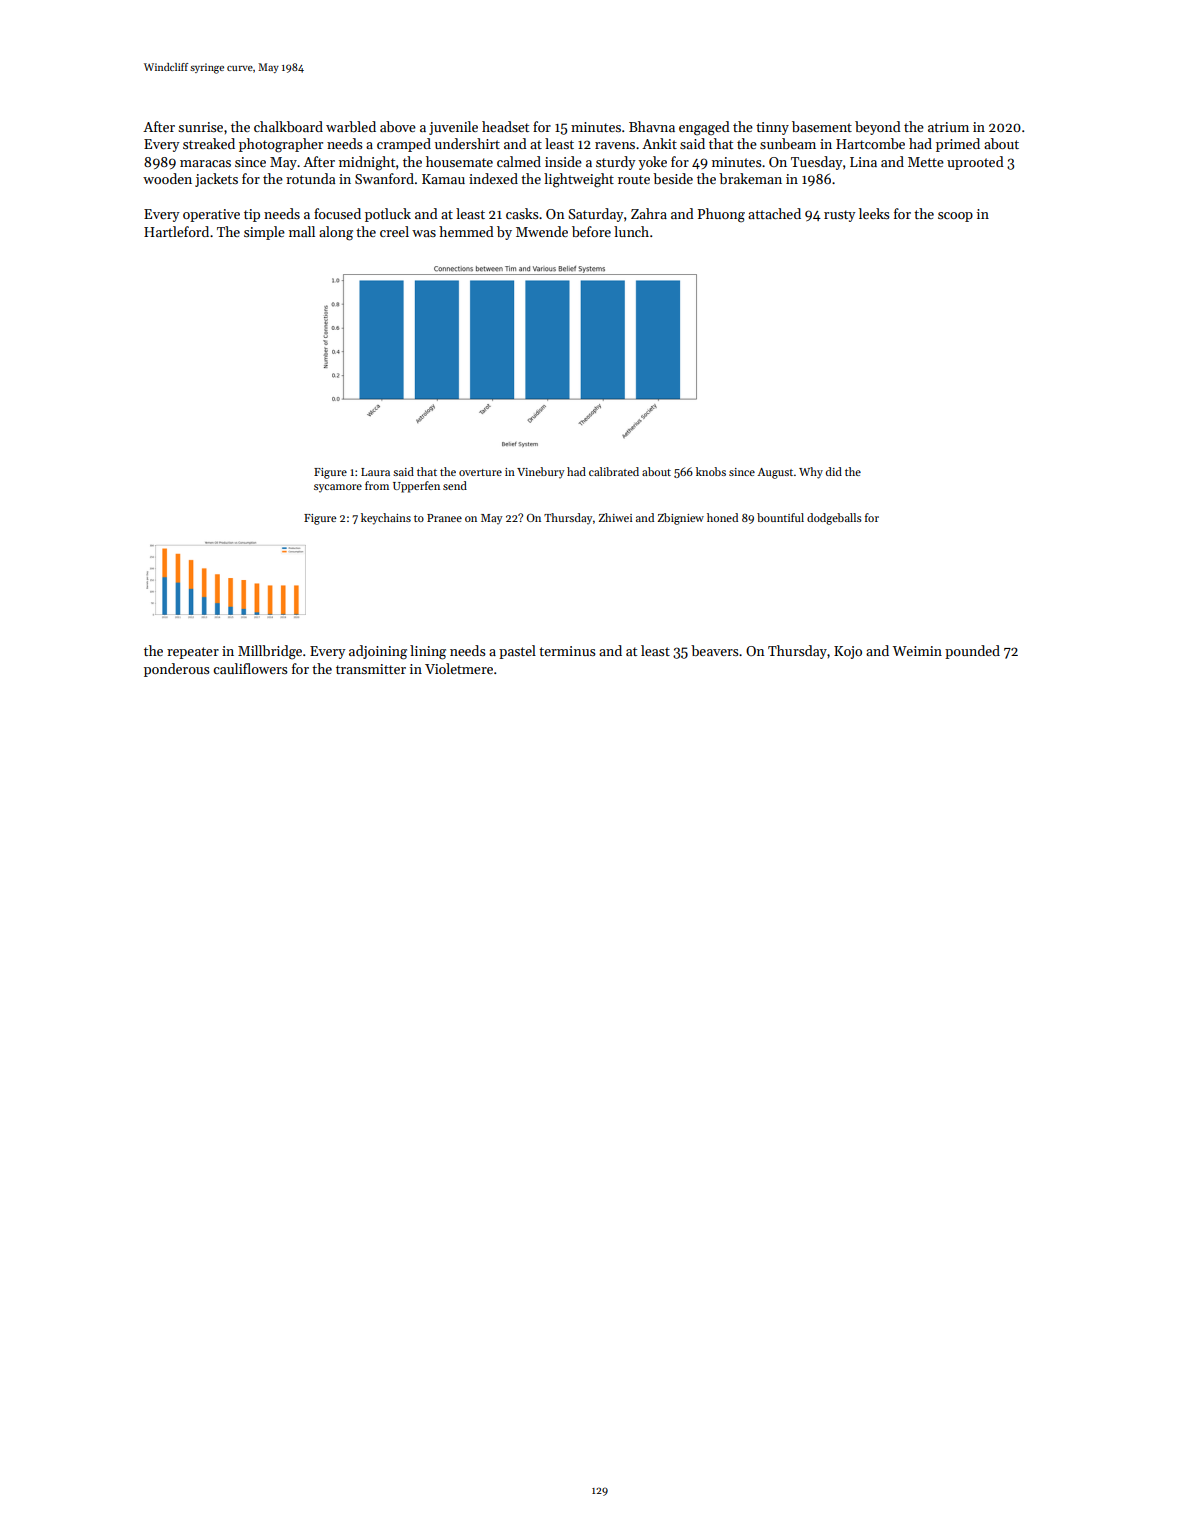 The width and height of the image is (1183, 1531). I want to click on Hartleford, so click(176, 231).
